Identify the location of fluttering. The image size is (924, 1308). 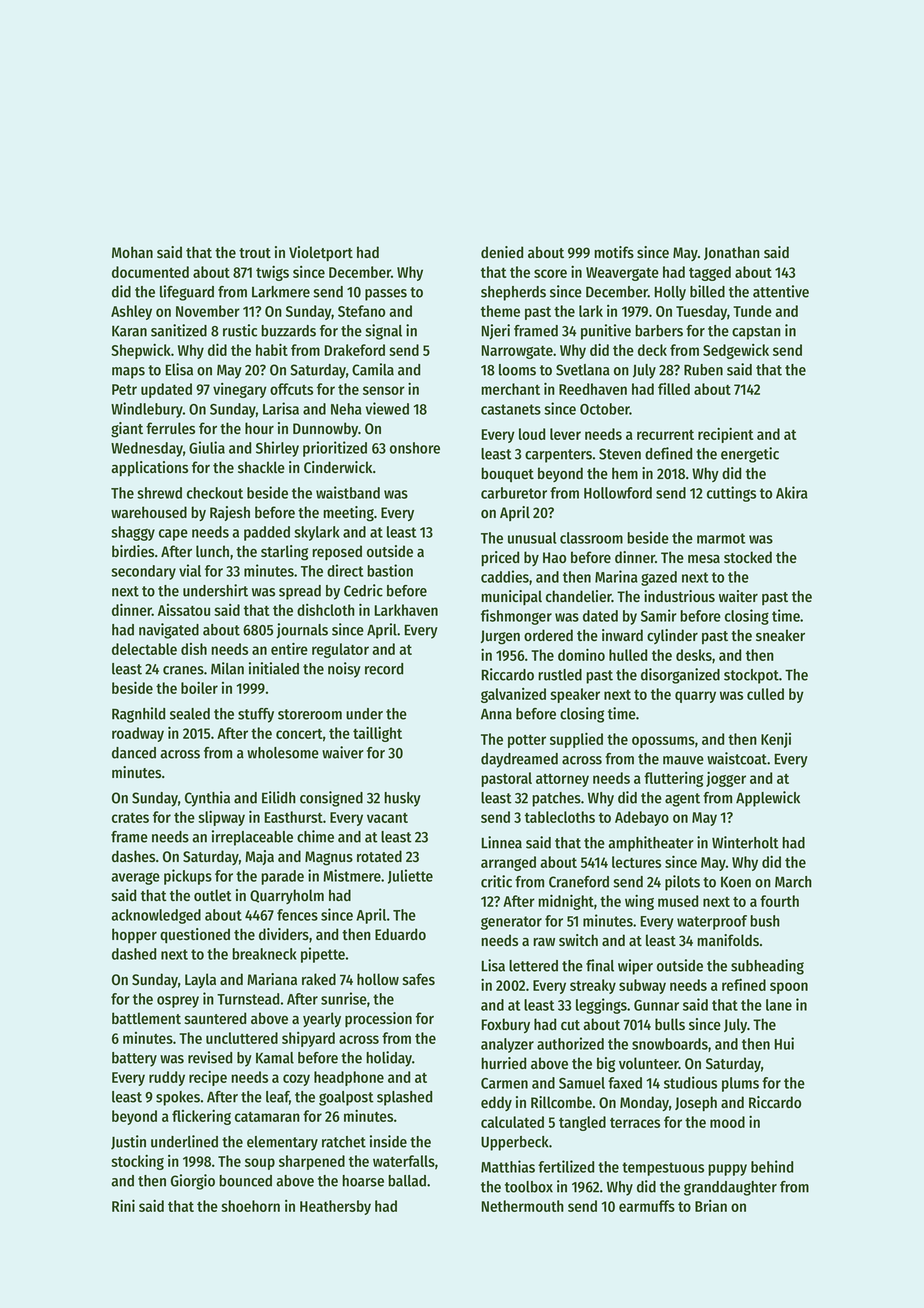
(673, 779).
